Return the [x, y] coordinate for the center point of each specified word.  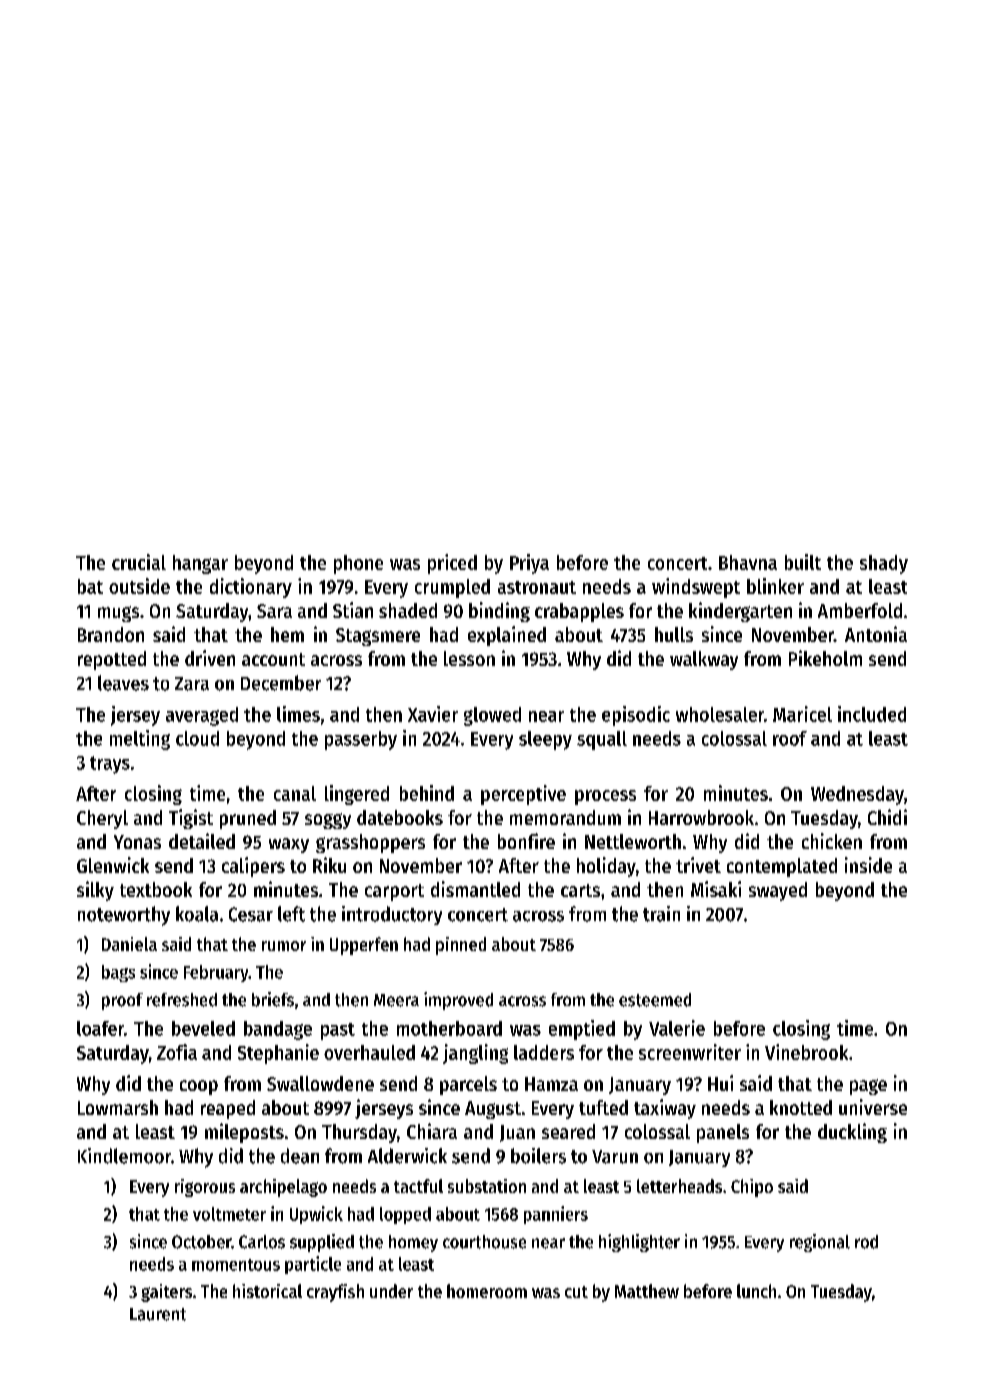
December [281, 683]
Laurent [158, 1314]
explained [507, 636]
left [291, 914]
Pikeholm [825, 658]
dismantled [475, 889]
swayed [778, 891]
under [391, 1291]
